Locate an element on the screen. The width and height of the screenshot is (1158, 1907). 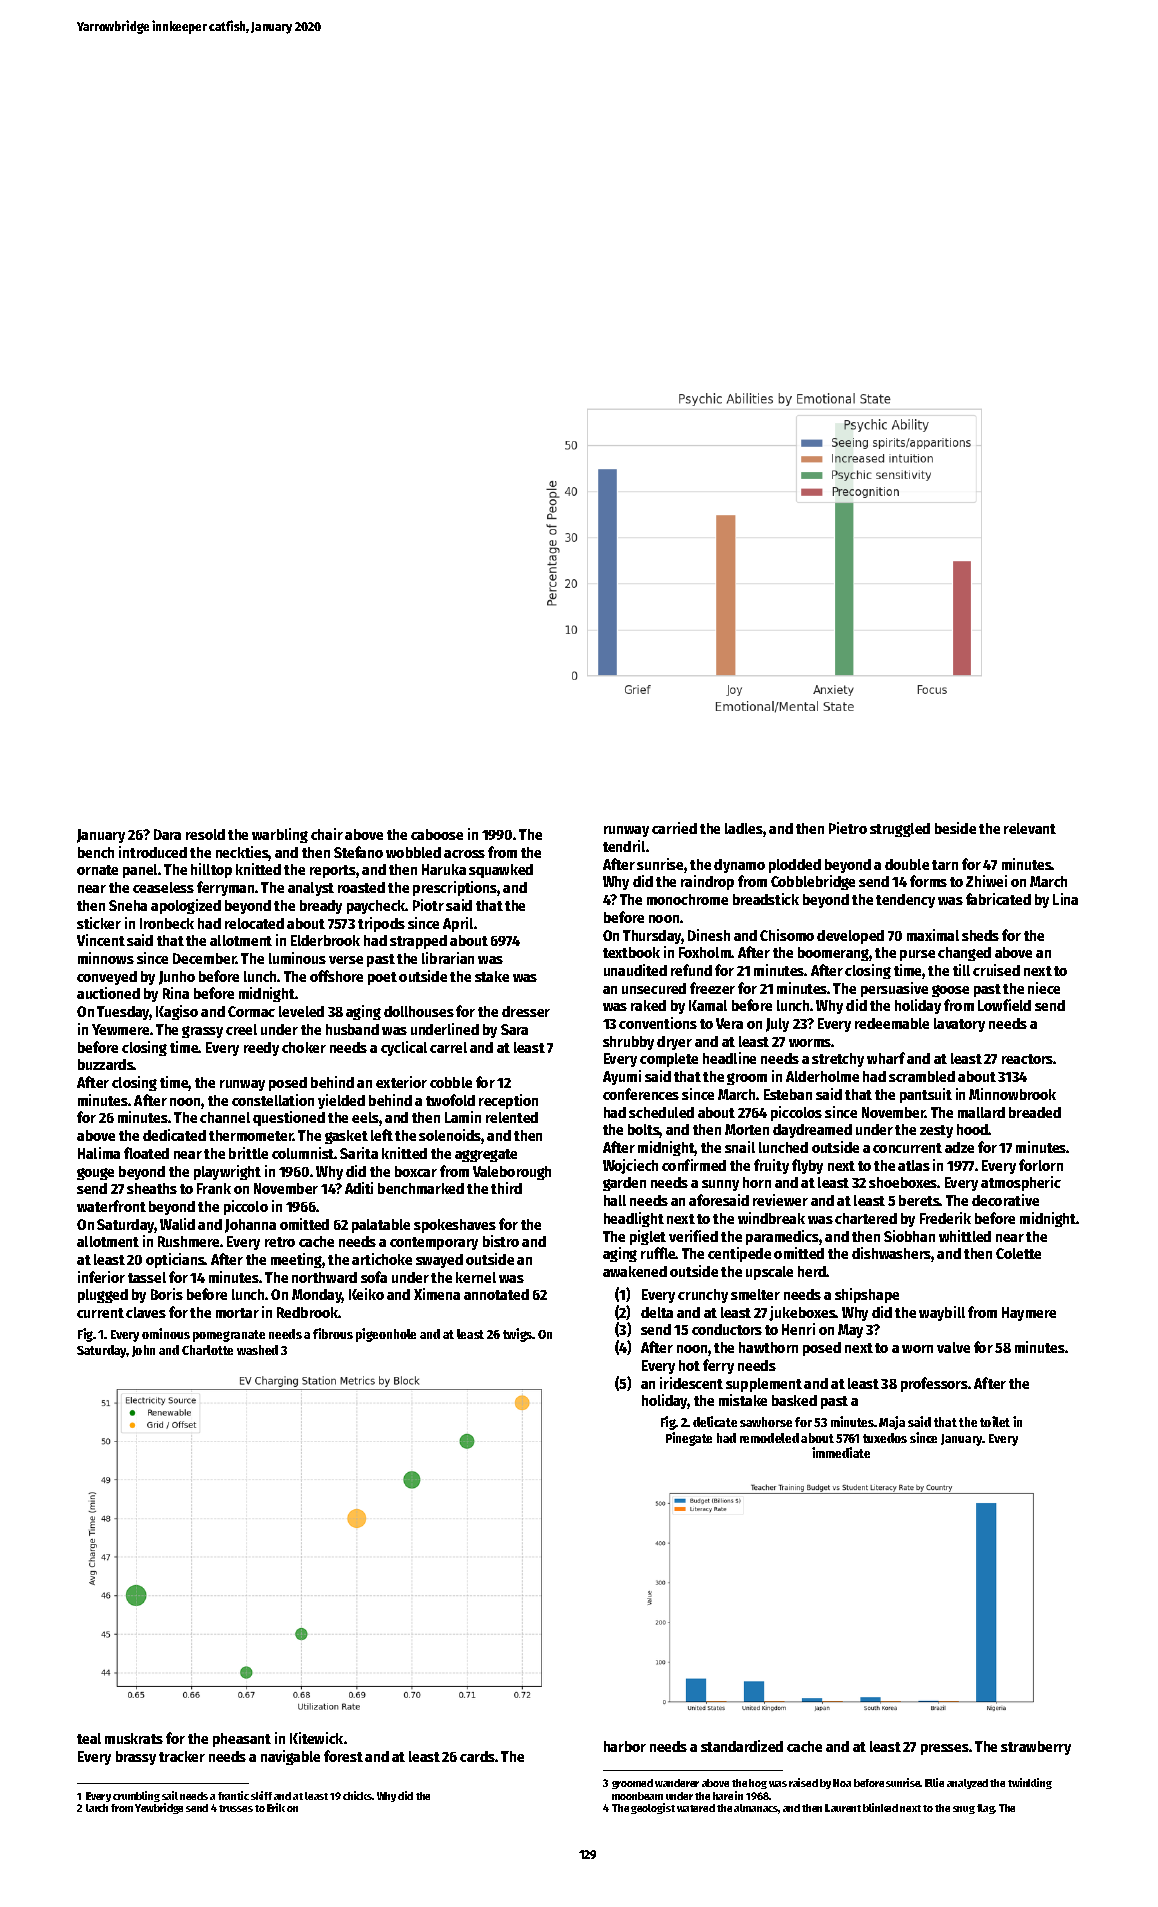
analyst is located at coordinates (311, 889).
